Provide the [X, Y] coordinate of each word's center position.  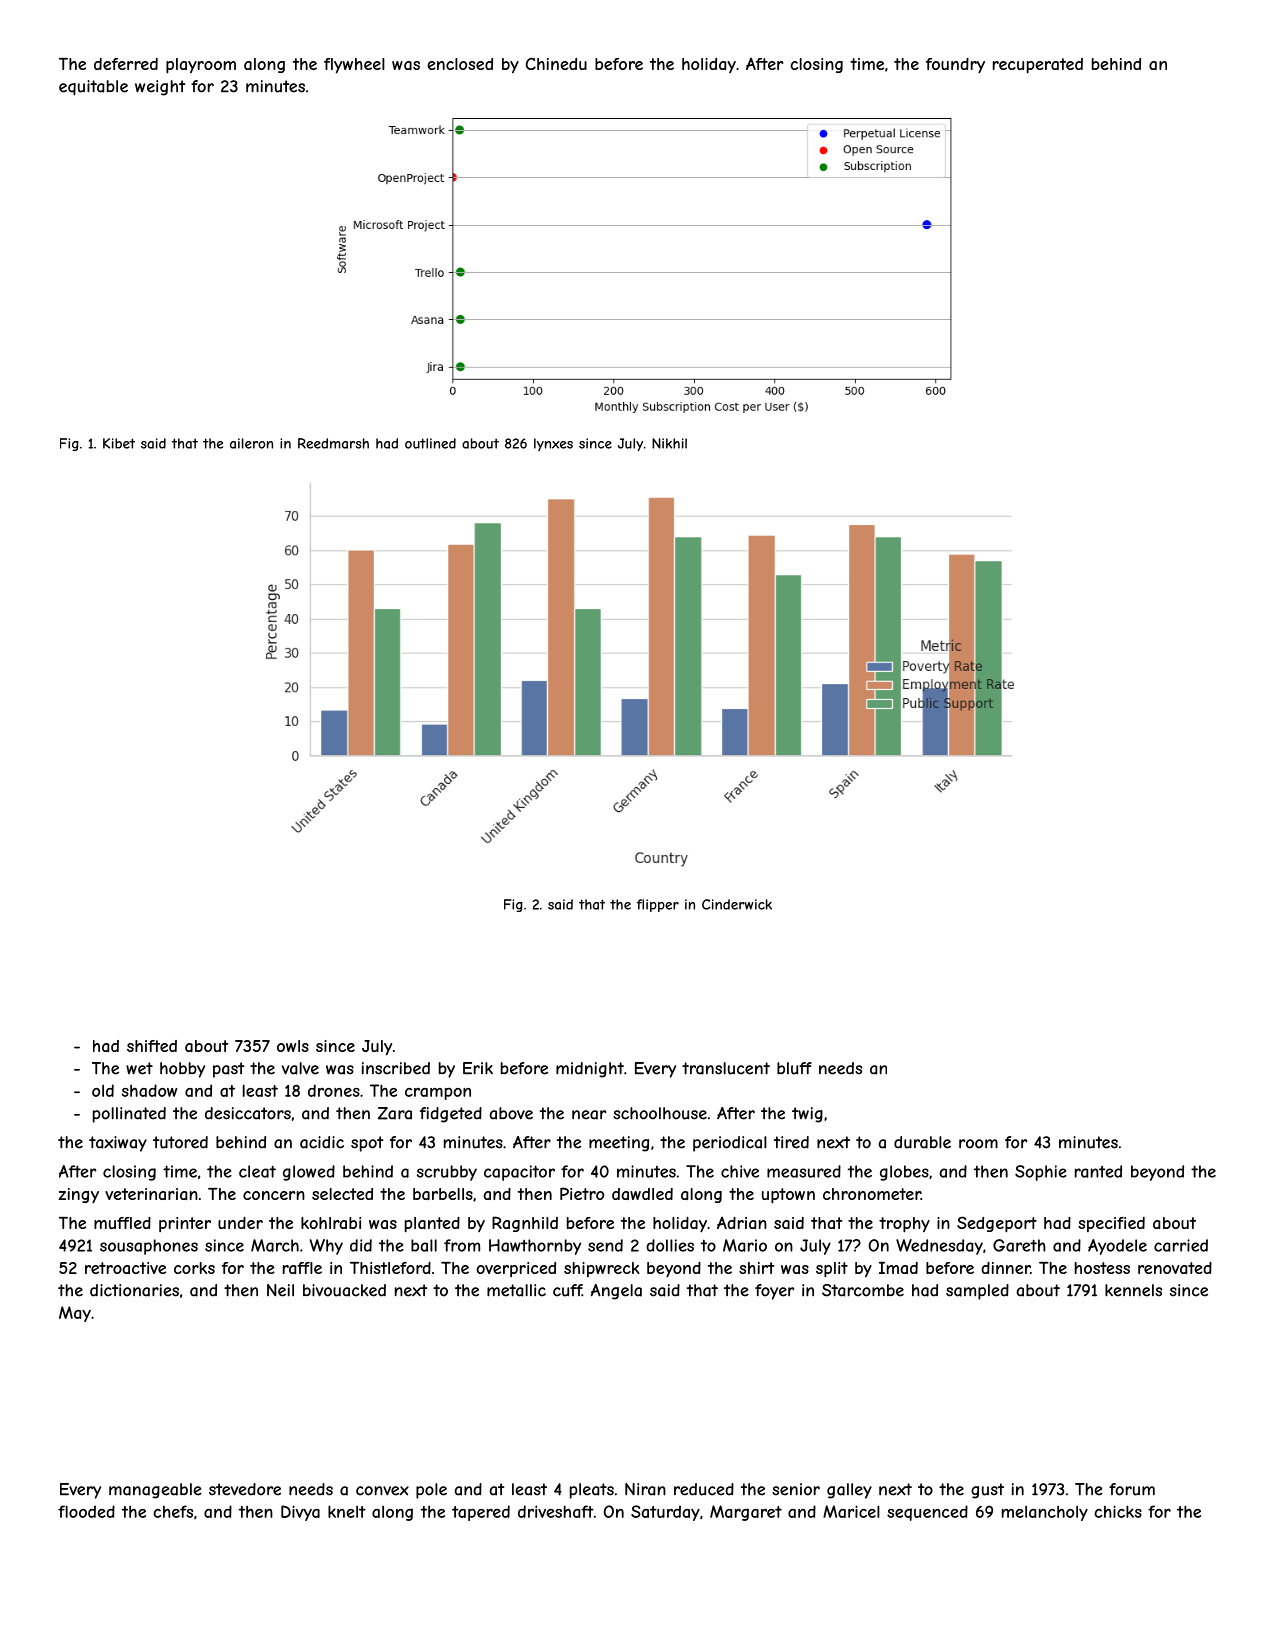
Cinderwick [737, 904]
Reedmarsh [333, 443]
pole [431, 1491]
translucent [726, 1068]
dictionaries [134, 1290]
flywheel [354, 66]
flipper [658, 905]
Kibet [119, 443]
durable [922, 1142]
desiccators [248, 1113]
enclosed [460, 64]
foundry [955, 66]
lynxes [553, 444]
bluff [794, 1068]
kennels [1133, 1290]
